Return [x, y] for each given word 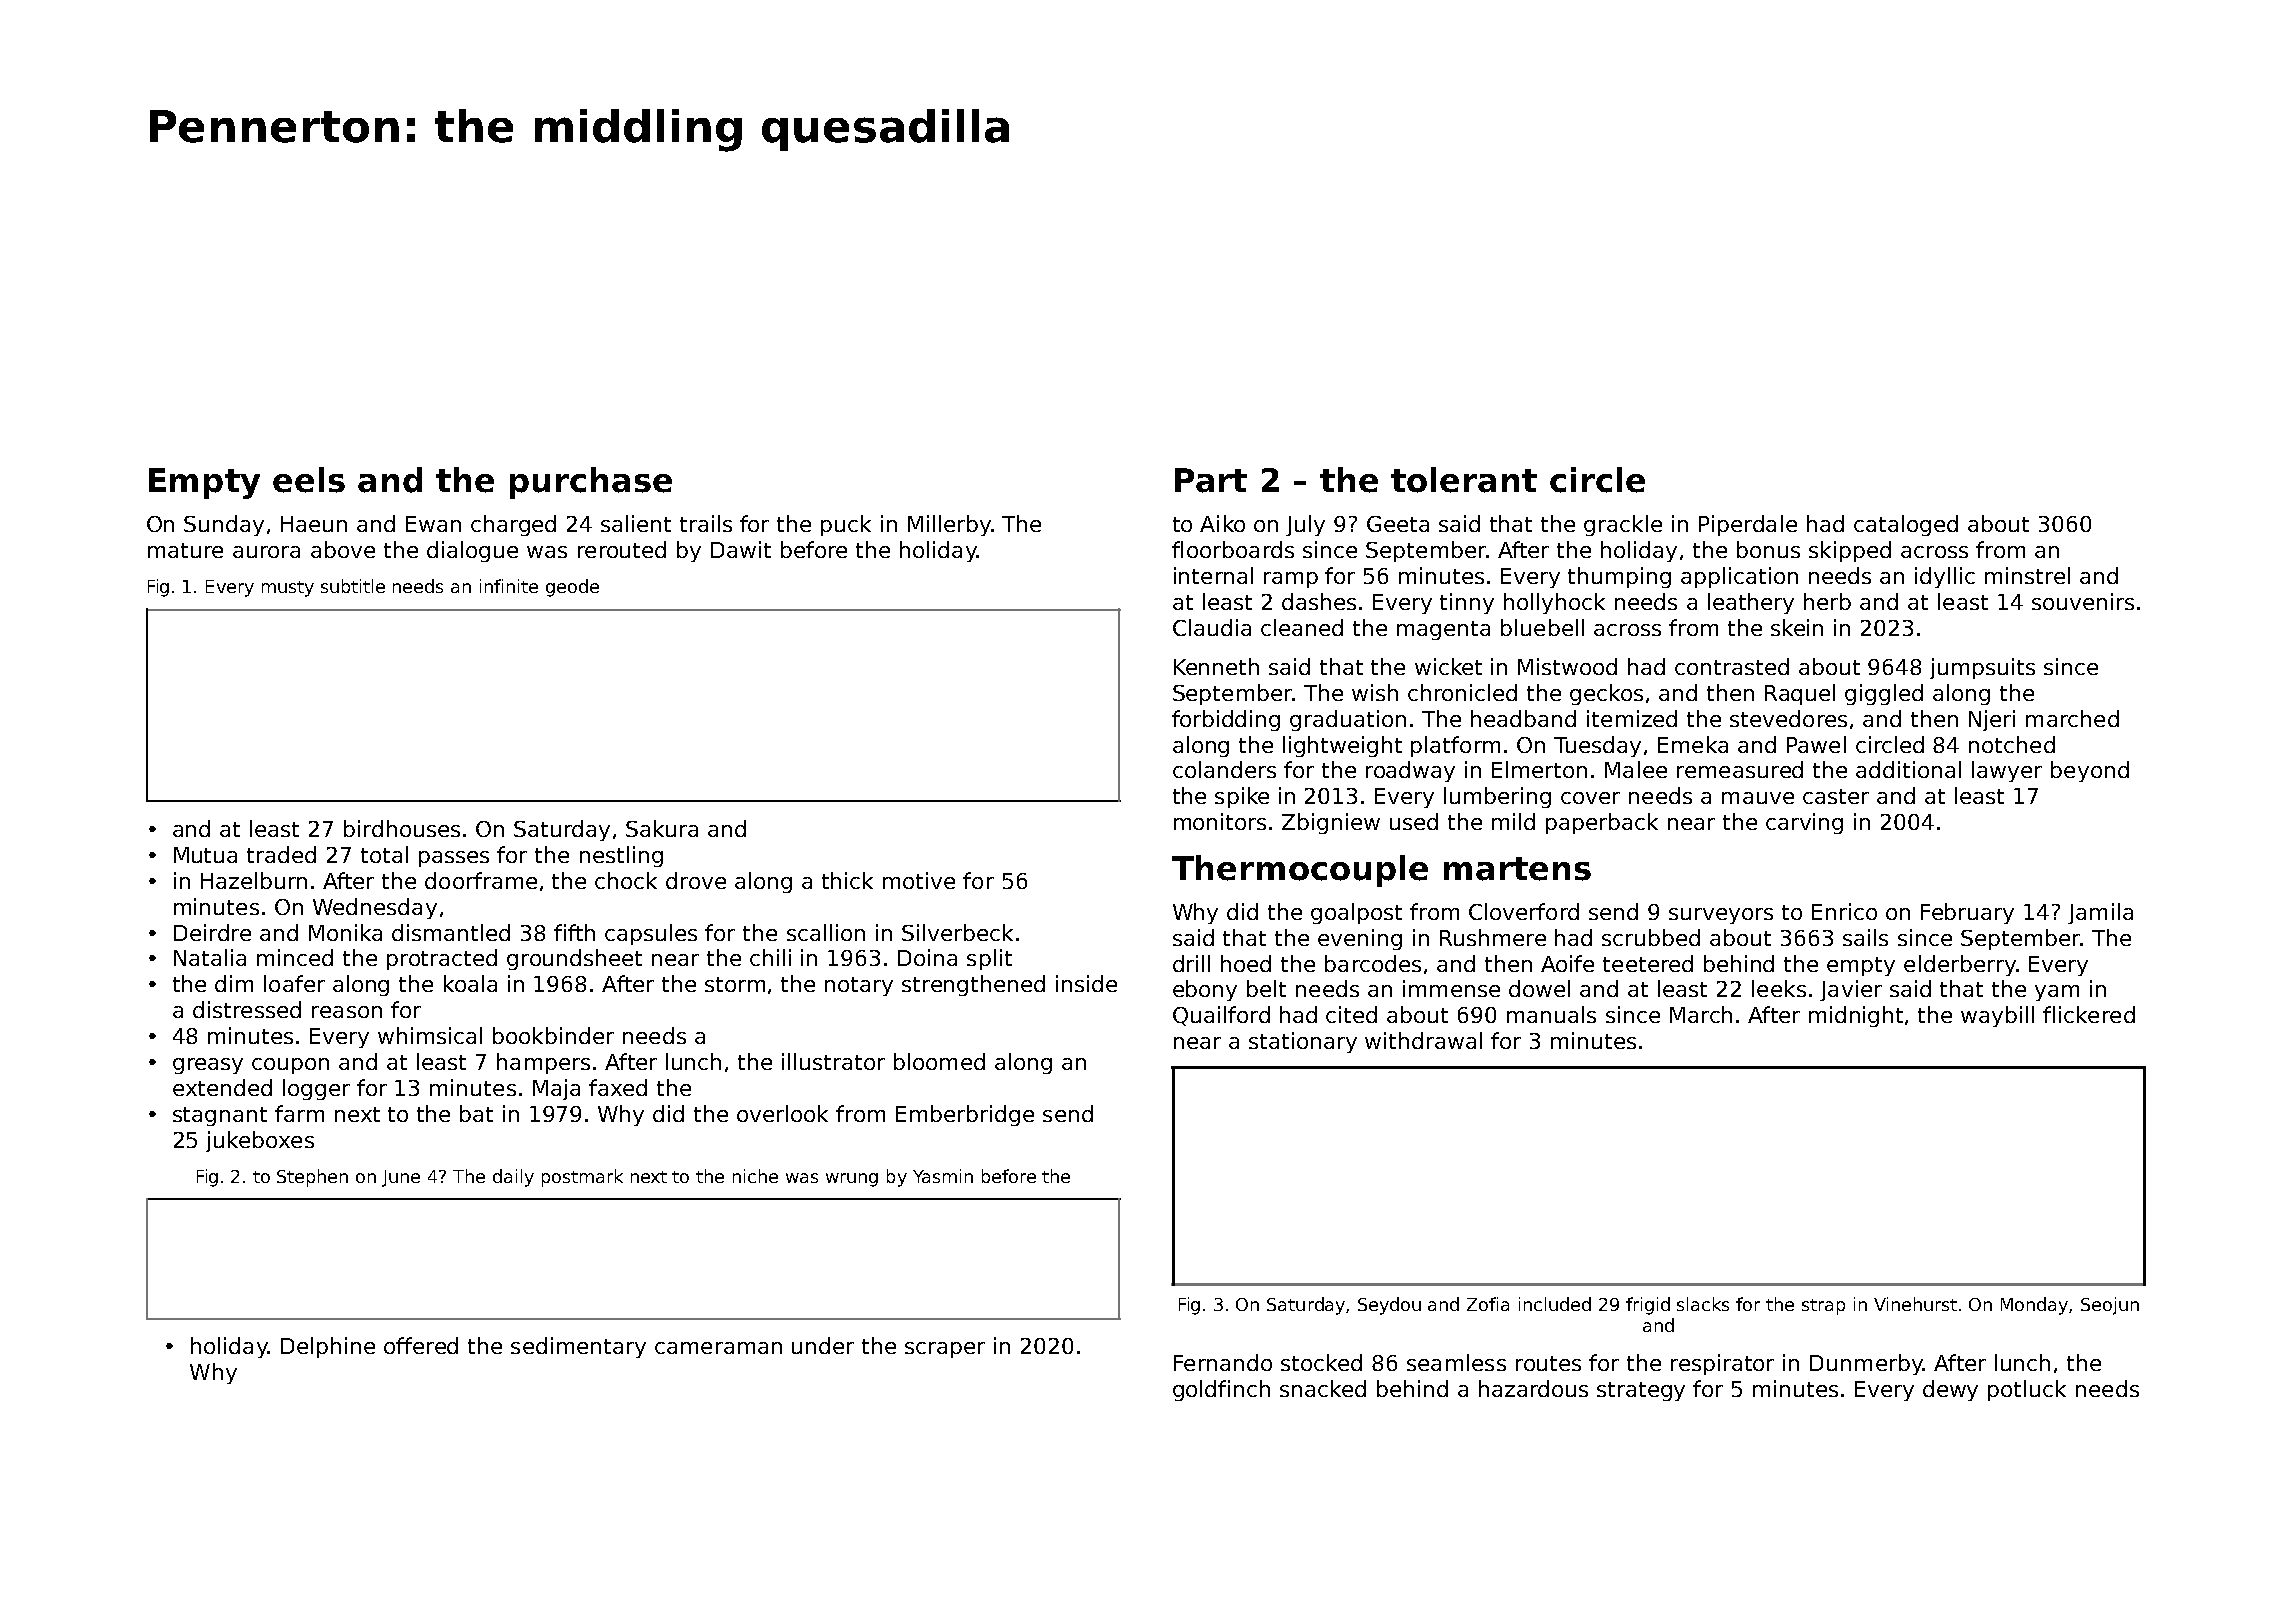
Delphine [328, 1347]
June [401, 1178]
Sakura [662, 828]
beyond [2090, 771]
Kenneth [1216, 666]
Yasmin [943, 1176]
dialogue [472, 551]
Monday [2035, 1306]
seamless [1456, 1362]
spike [1242, 797]
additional [1908, 769]
